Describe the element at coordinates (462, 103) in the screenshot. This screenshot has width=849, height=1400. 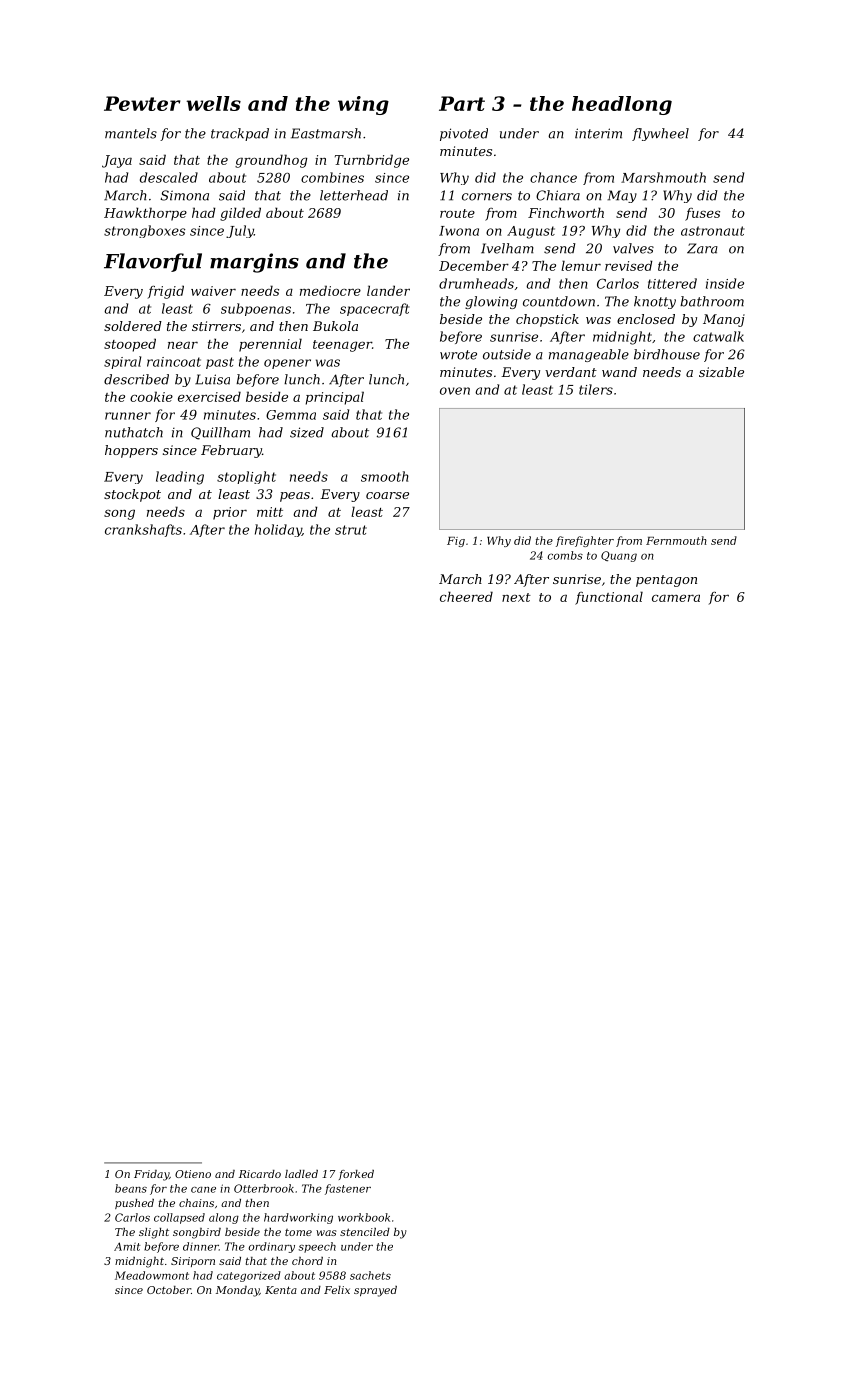
I see `Part` at that location.
